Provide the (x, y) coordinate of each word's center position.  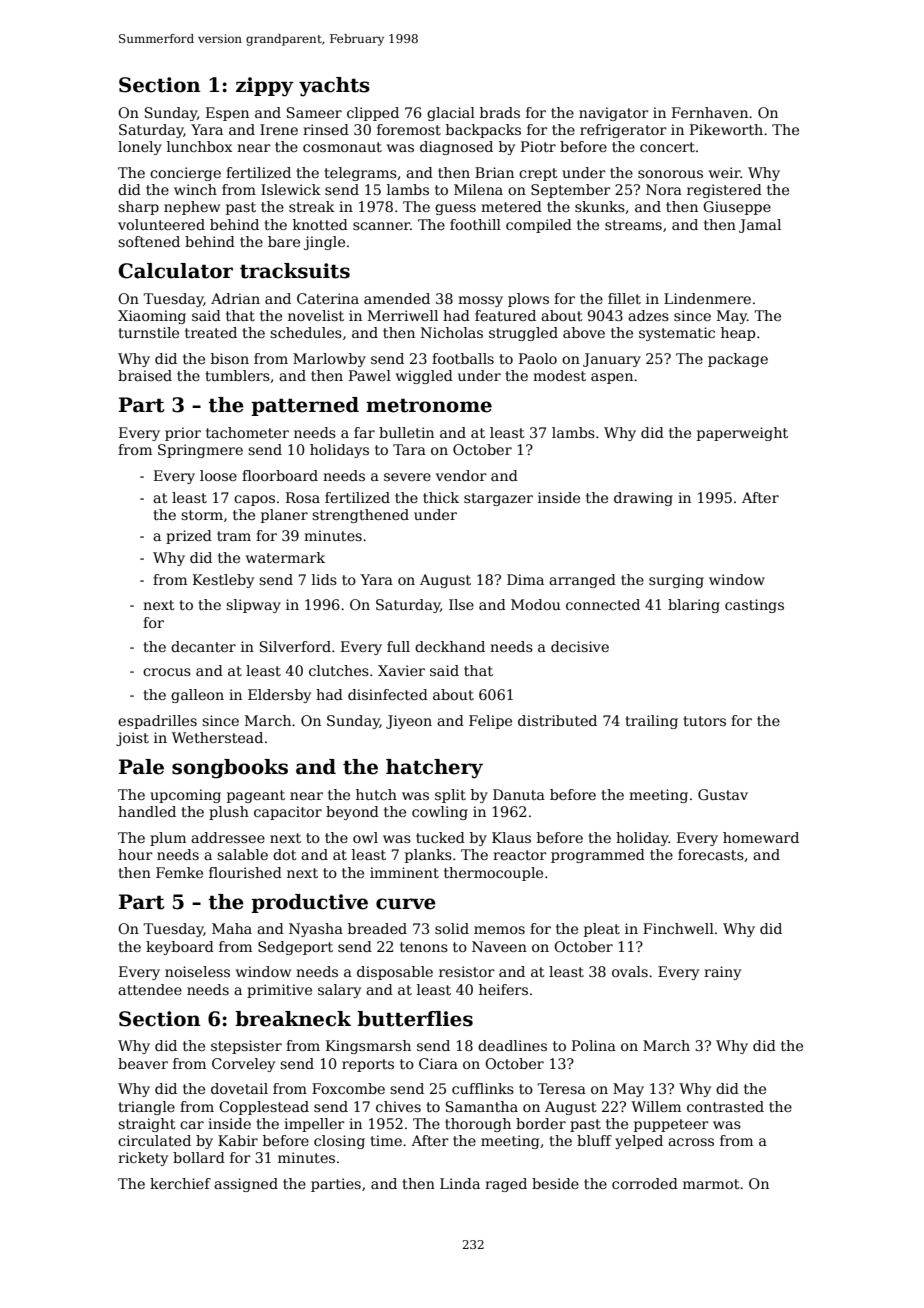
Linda (460, 1183)
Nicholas (452, 332)
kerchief (180, 1183)
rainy (722, 973)
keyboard (180, 948)
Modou (536, 604)
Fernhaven (710, 112)
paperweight (742, 434)
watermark (285, 557)
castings (754, 606)
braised (145, 375)
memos (499, 930)
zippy (265, 87)
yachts (334, 87)
